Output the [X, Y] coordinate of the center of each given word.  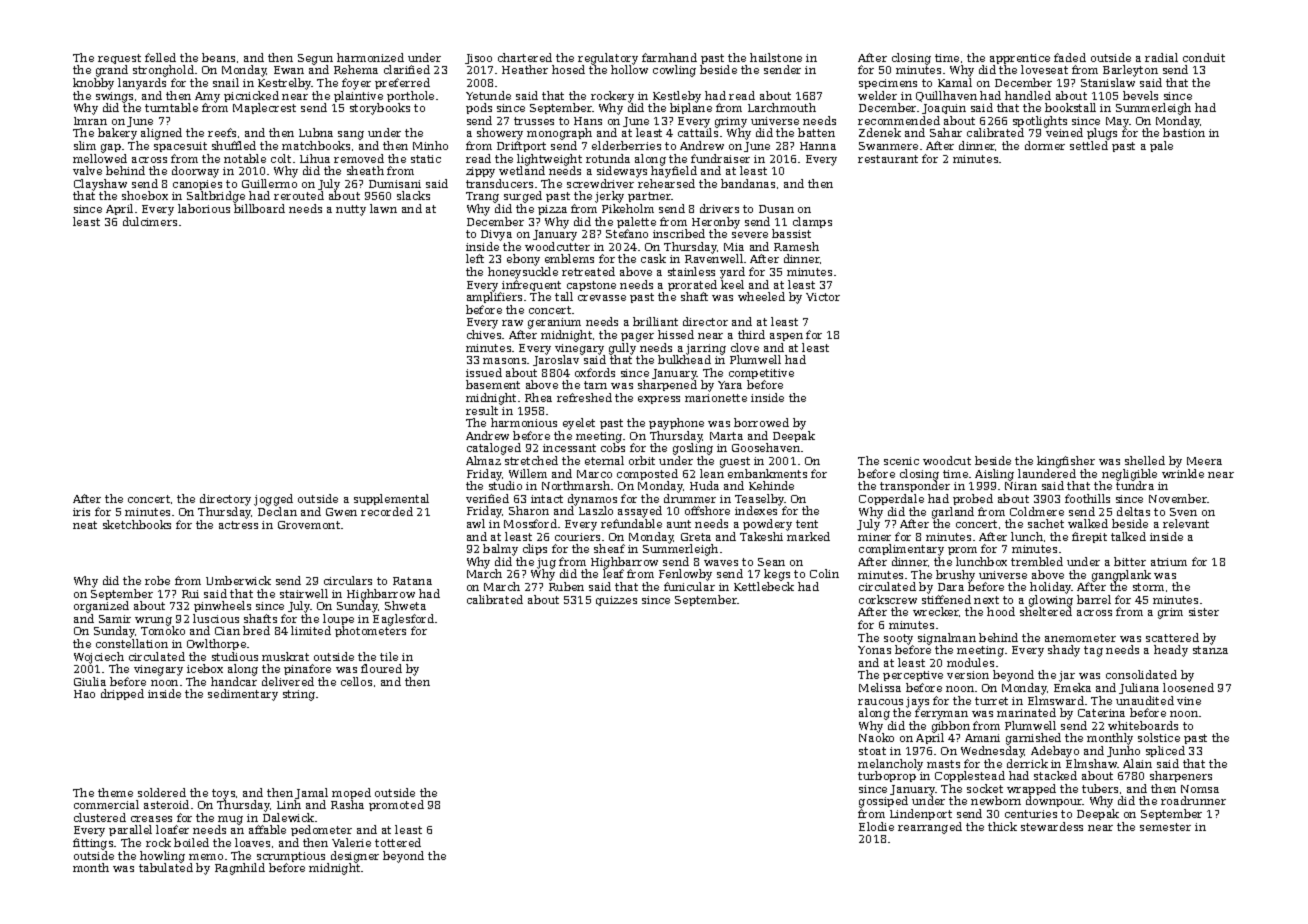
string [299, 695]
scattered [1172, 637]
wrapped [1031, 789]
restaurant [888, 159]
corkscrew [888, 599]
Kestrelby [285, 84]
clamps [812, 222]
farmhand [669, 57]
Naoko [876, 737]
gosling [693, 449]
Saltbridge [216, 197]
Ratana [412, 581]
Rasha [347, 804]
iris [81, 512]
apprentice [1020, 59]
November [1178, 498]
